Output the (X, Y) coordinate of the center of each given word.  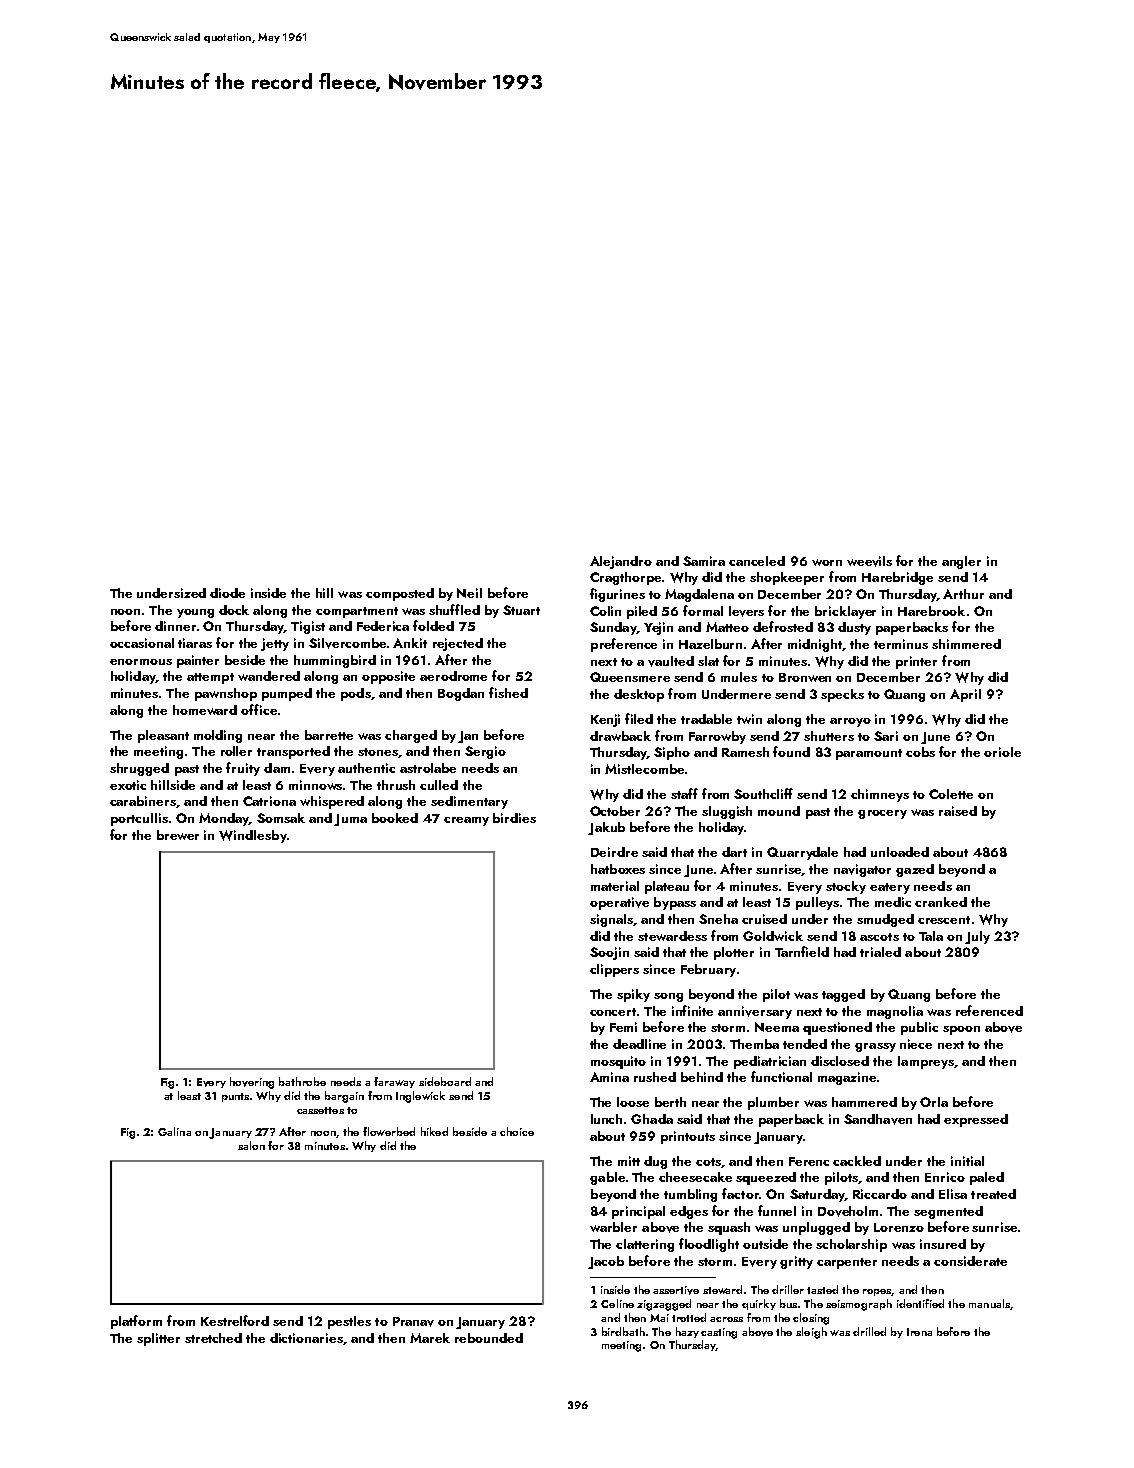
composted (400, 594)
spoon (961, 1030)
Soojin (609, 953)
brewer (178, 835)
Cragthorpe (625, 578)
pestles (349, 1322)
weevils (869, 561)
